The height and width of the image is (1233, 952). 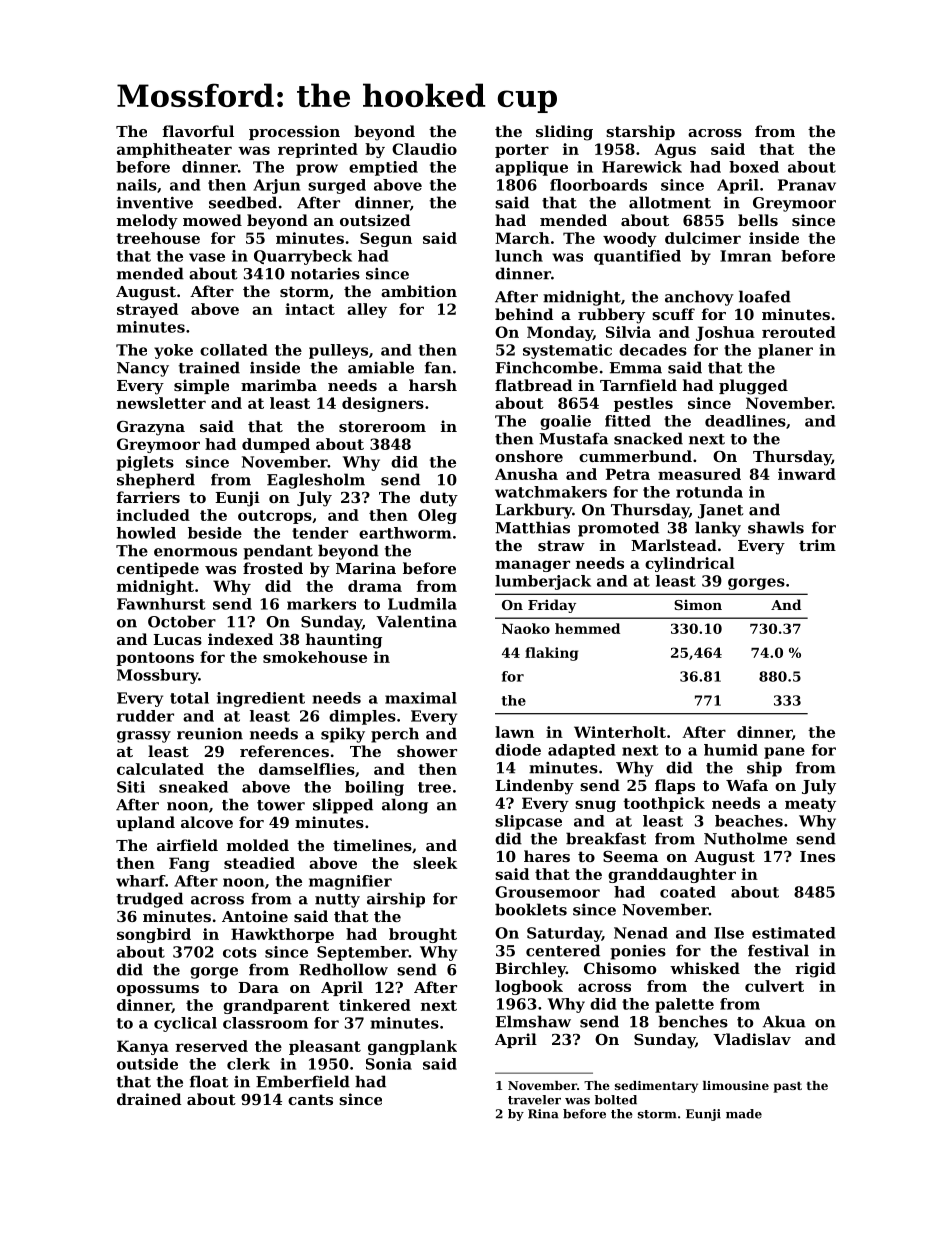 I want to click on haunting, so click(x=344, y=641).
